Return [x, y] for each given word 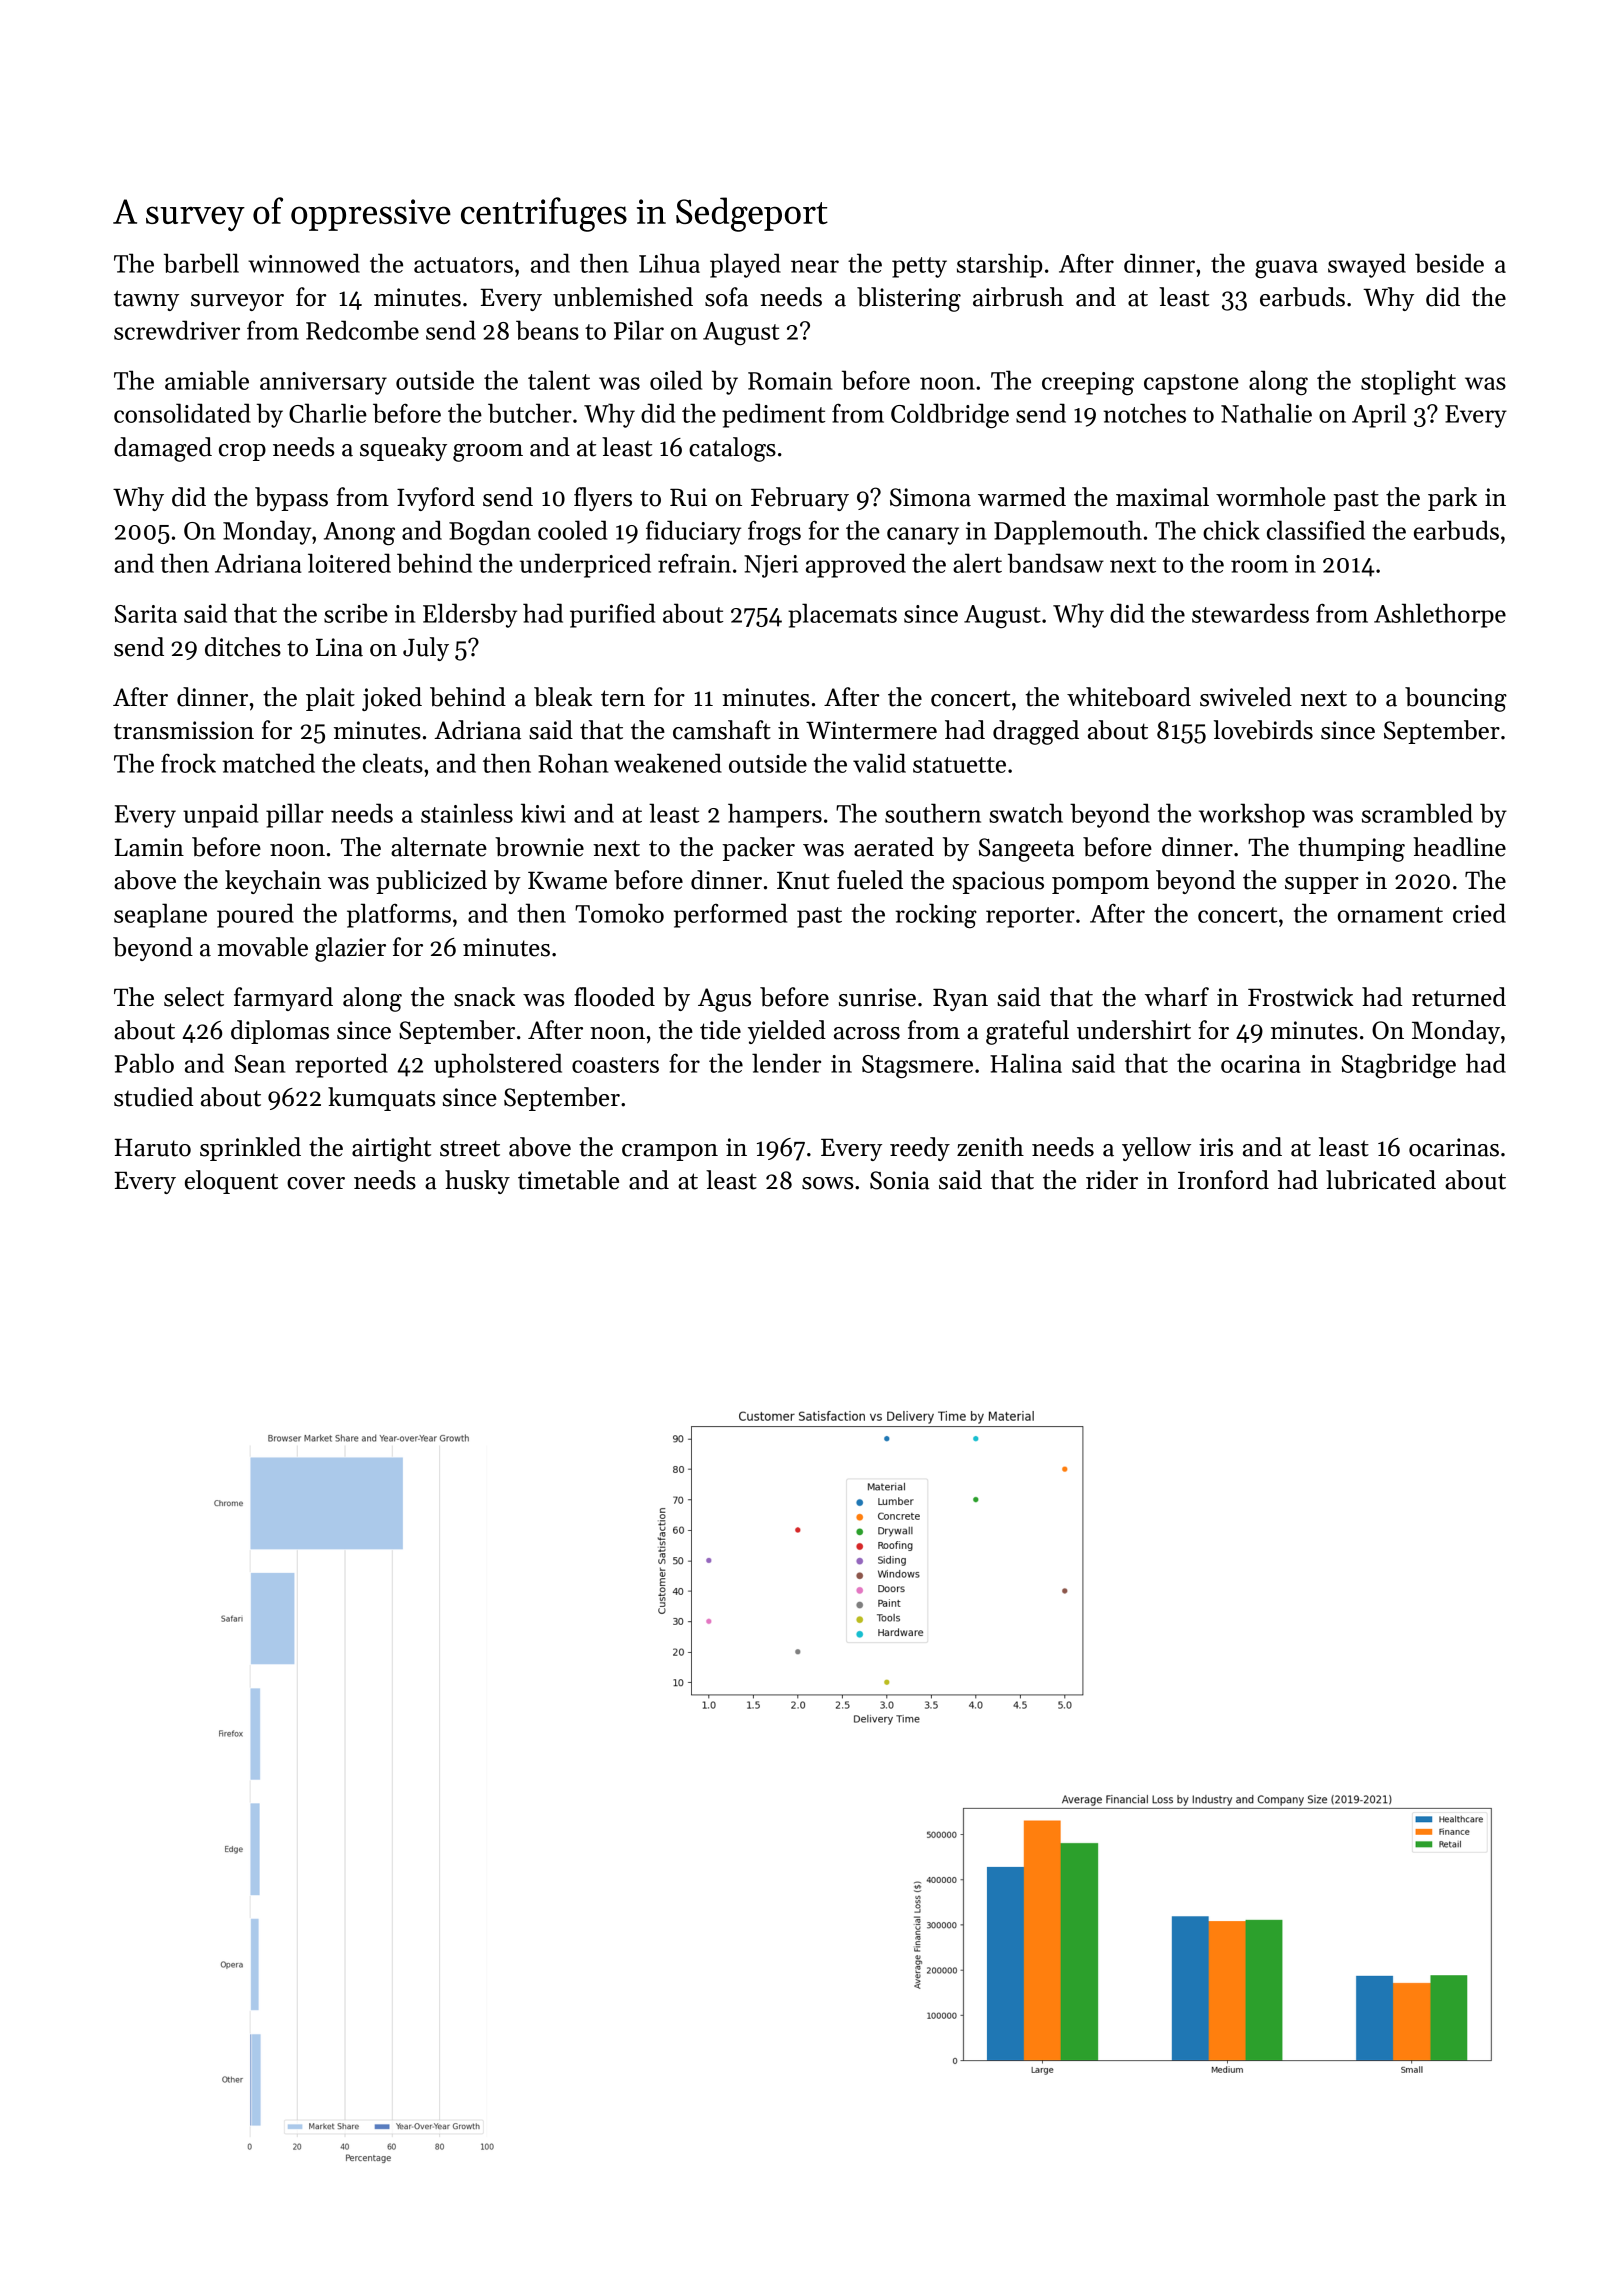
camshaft [722, 730]
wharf [1177, 997]
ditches [243, 647]
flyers [603, 499]
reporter [1030, 917]
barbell [201, 263]
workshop [1252, 815]
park [1452, 499]
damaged [163, 449]
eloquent [231, 1182]
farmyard [283, 999]
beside [1449, 263]
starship [999, 265]
